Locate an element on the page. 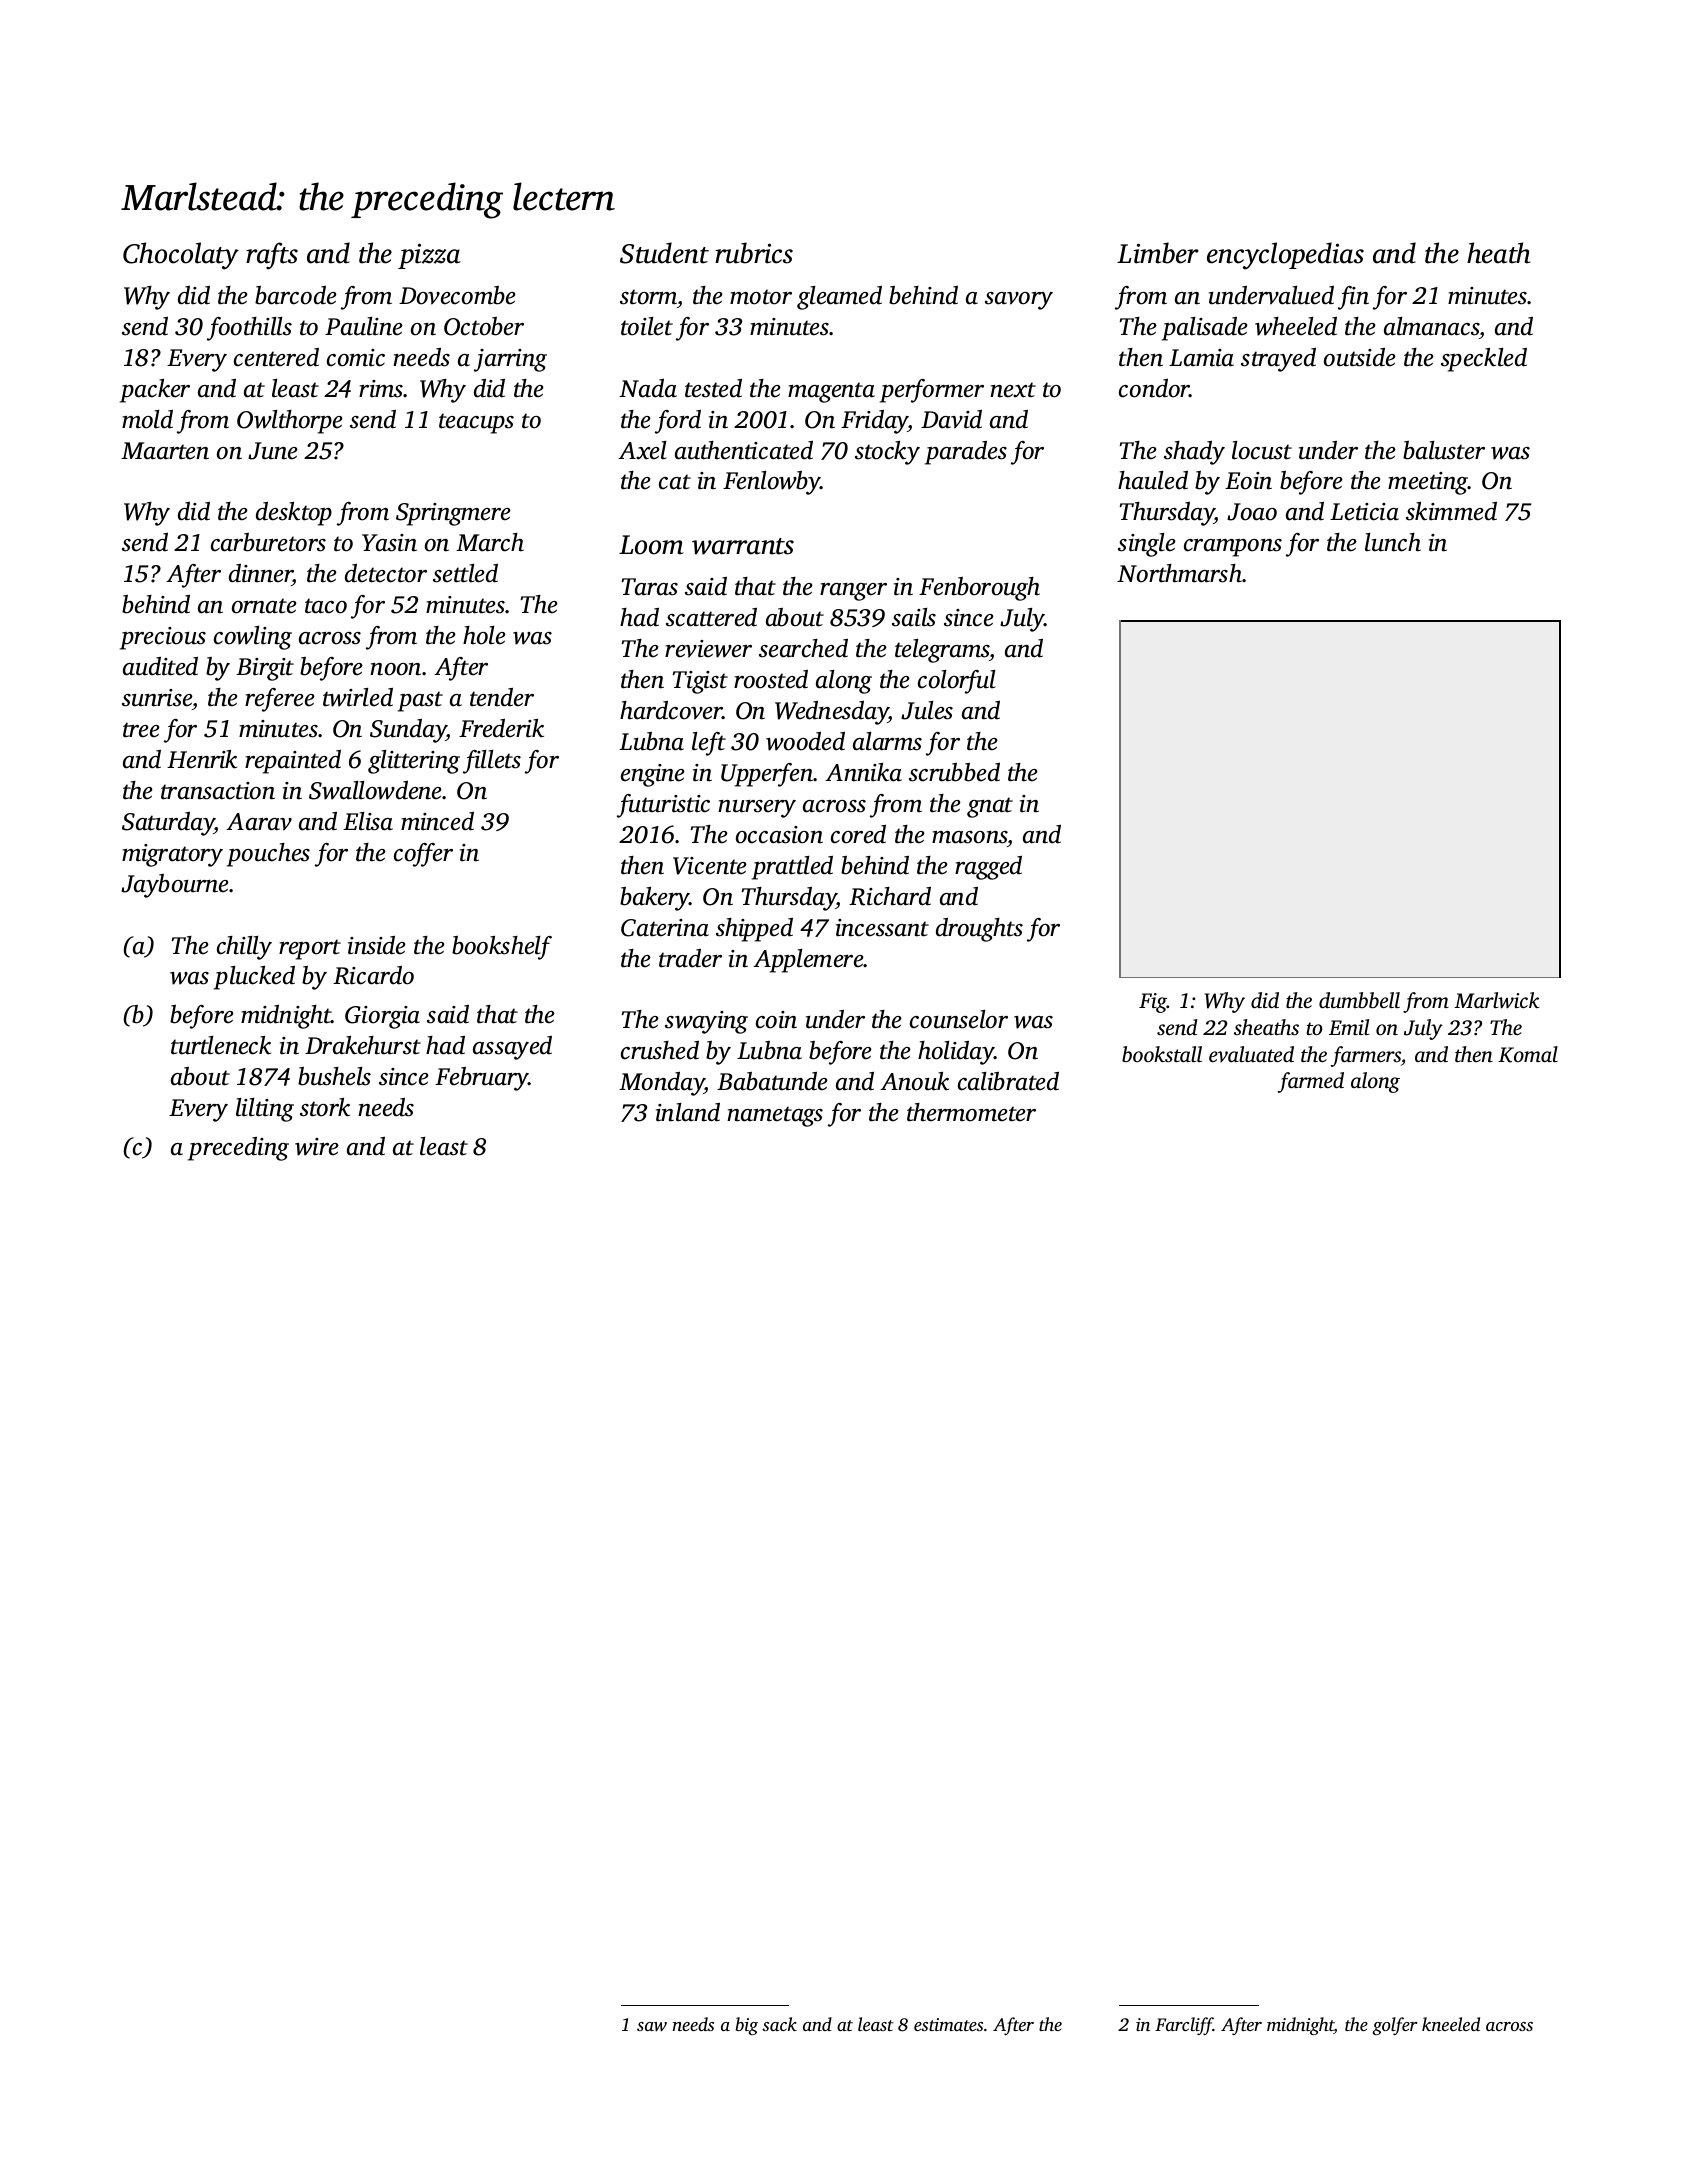  February is located at coordinates (482, 1079).
